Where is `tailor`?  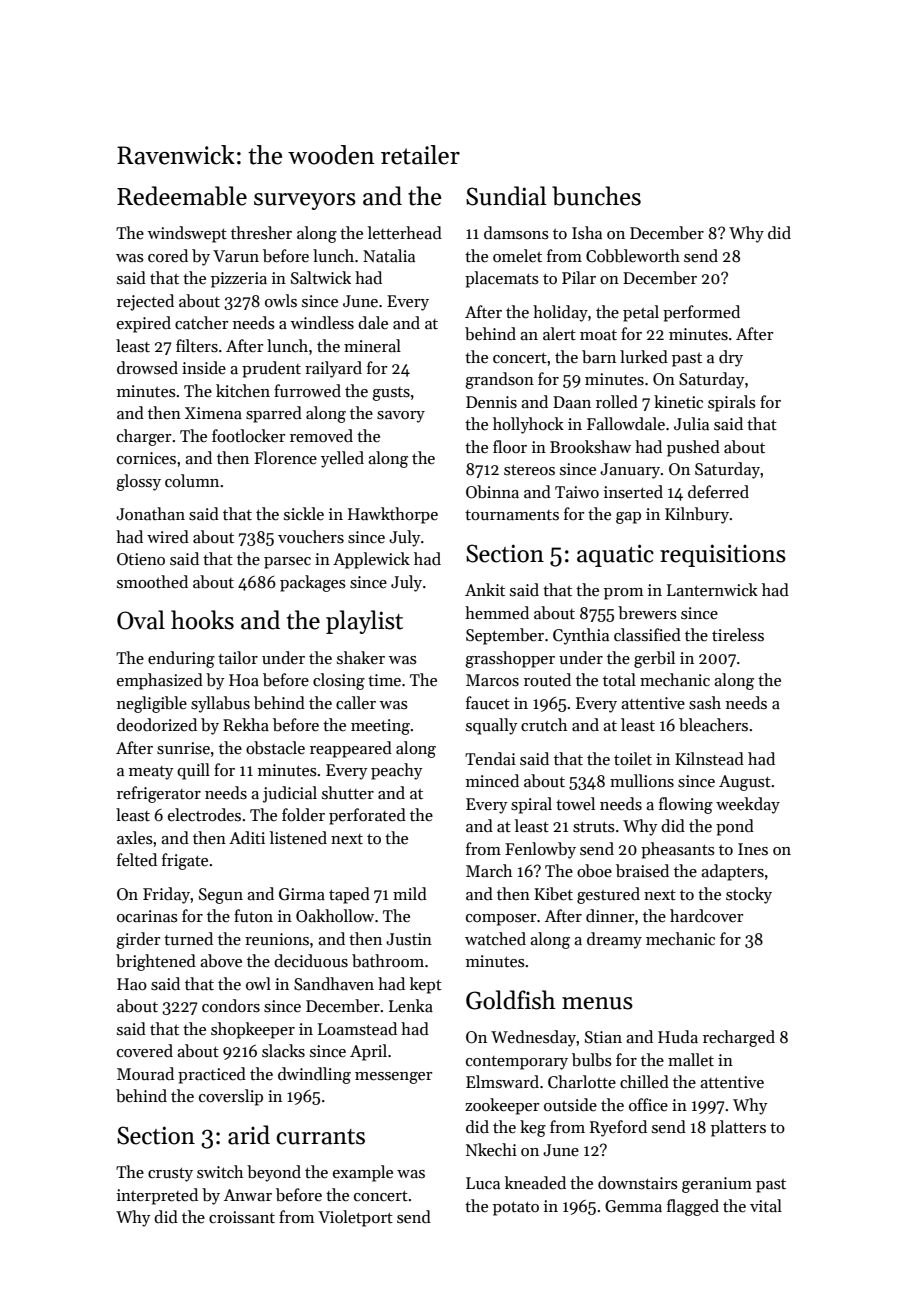
tailor is located at coordinates (238, 658).
